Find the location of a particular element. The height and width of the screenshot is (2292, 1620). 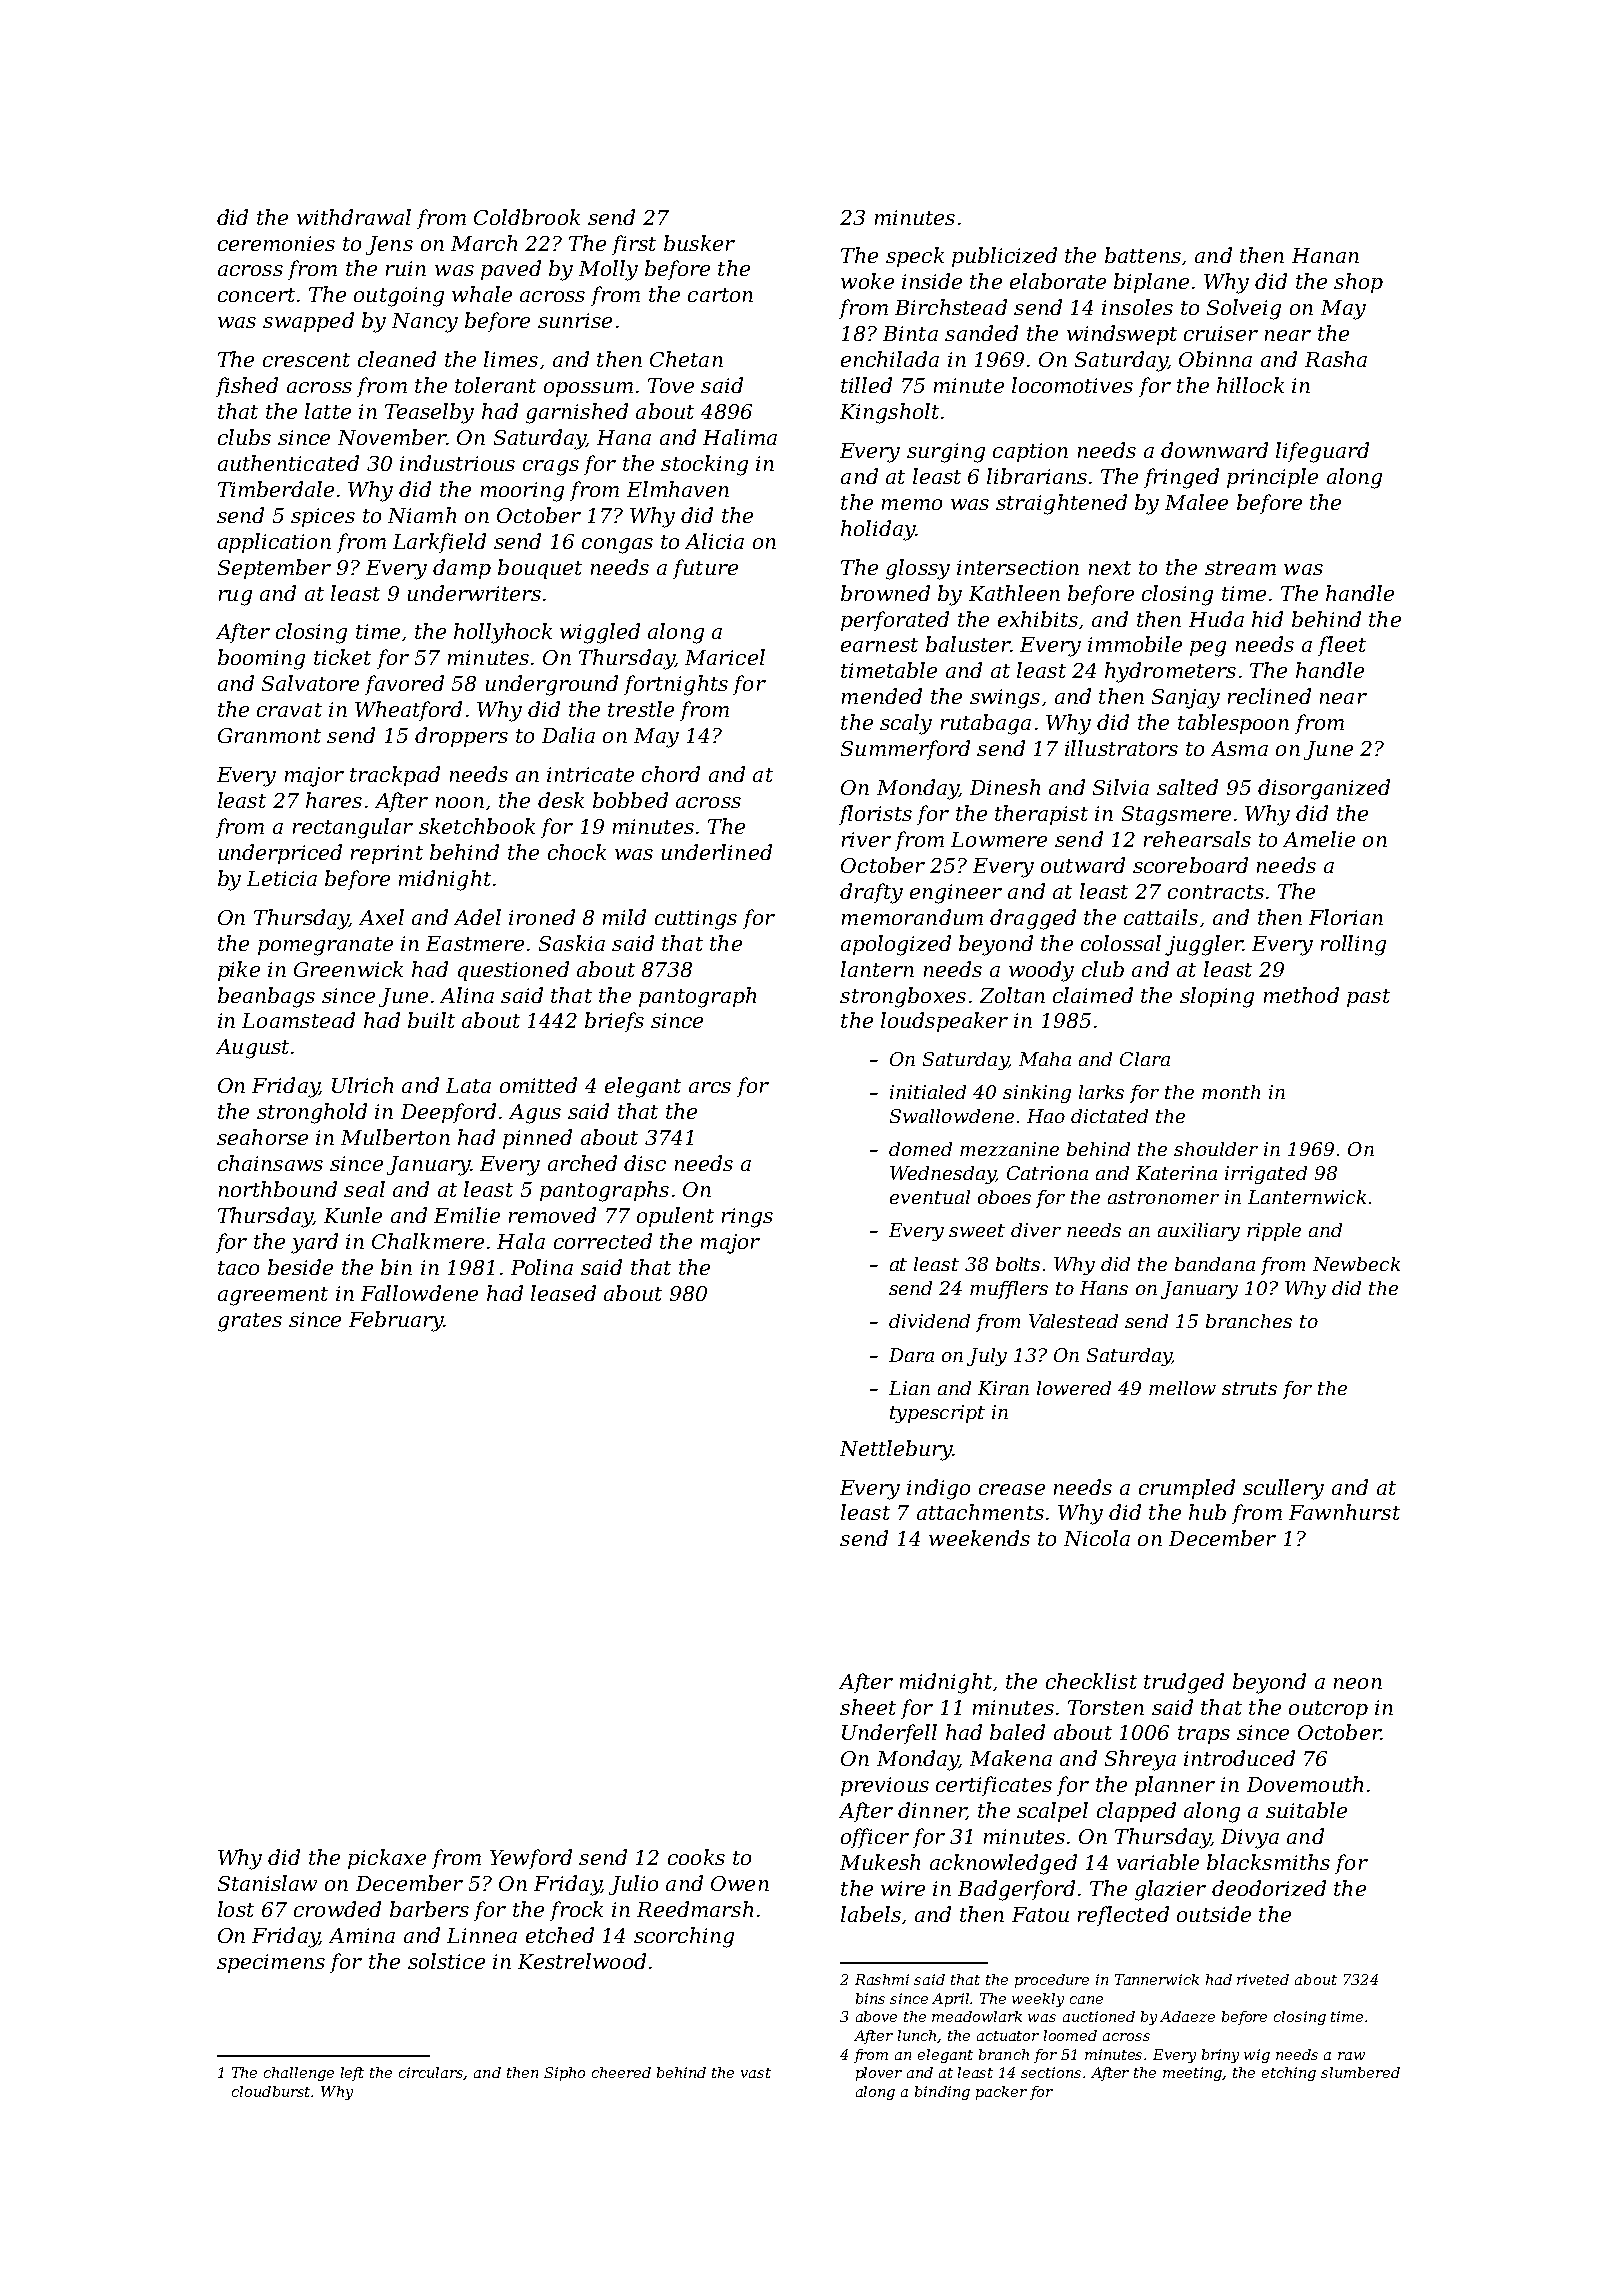

February is located at coordinates (396, 1321).
